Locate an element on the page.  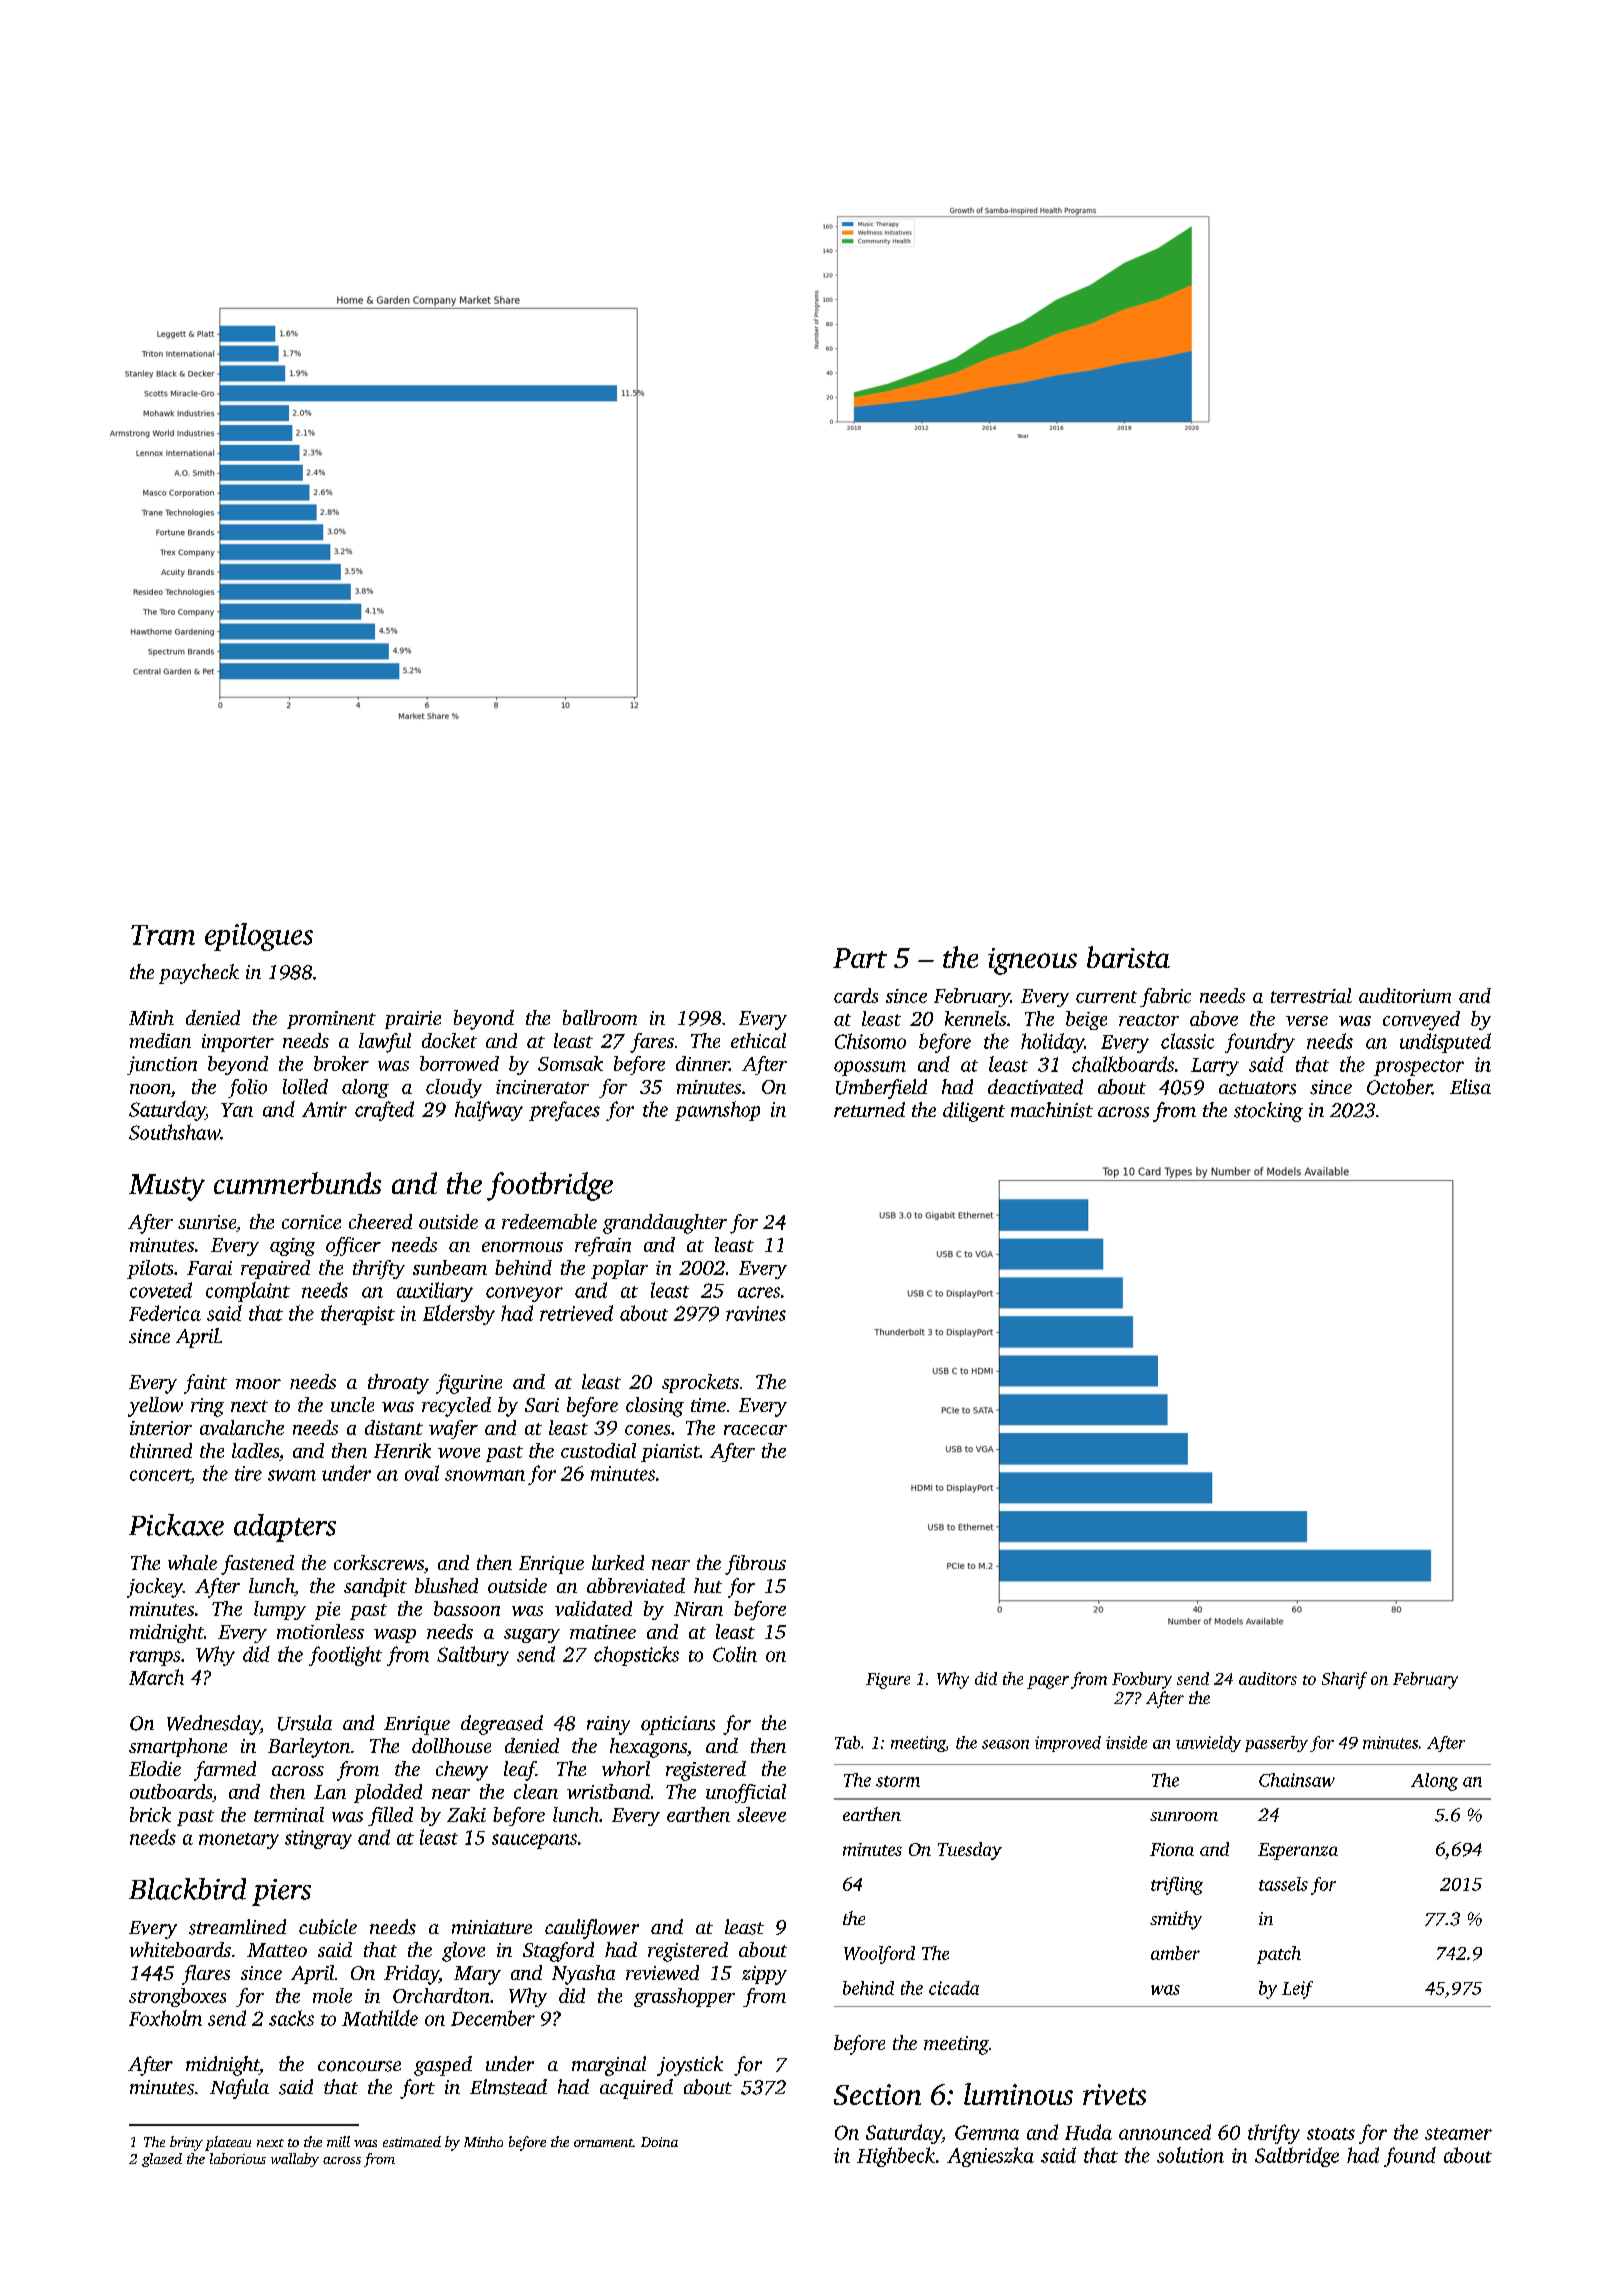
Part is located at coordinates (860, 958).
